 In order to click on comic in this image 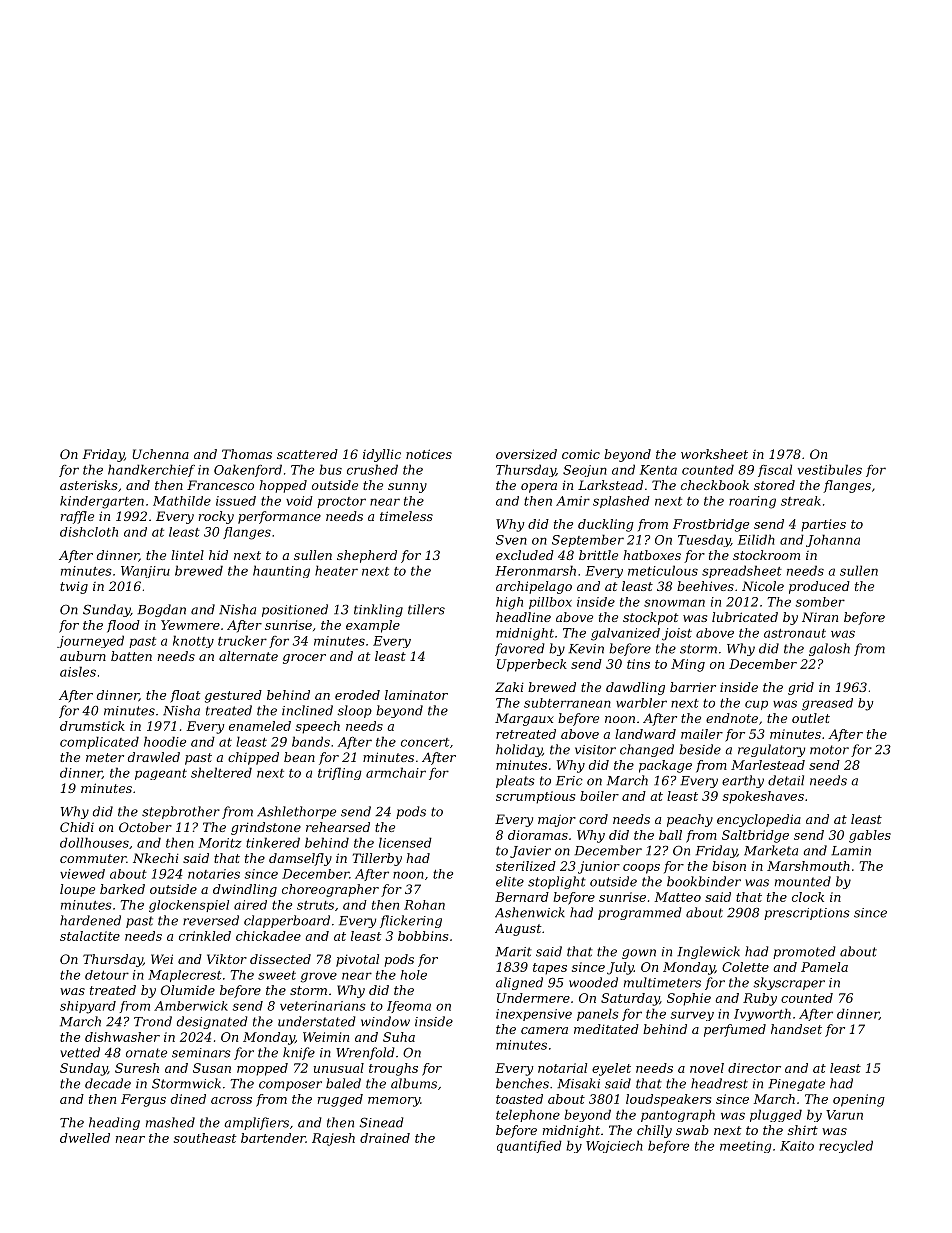, I will do `click(581, 454)`.
